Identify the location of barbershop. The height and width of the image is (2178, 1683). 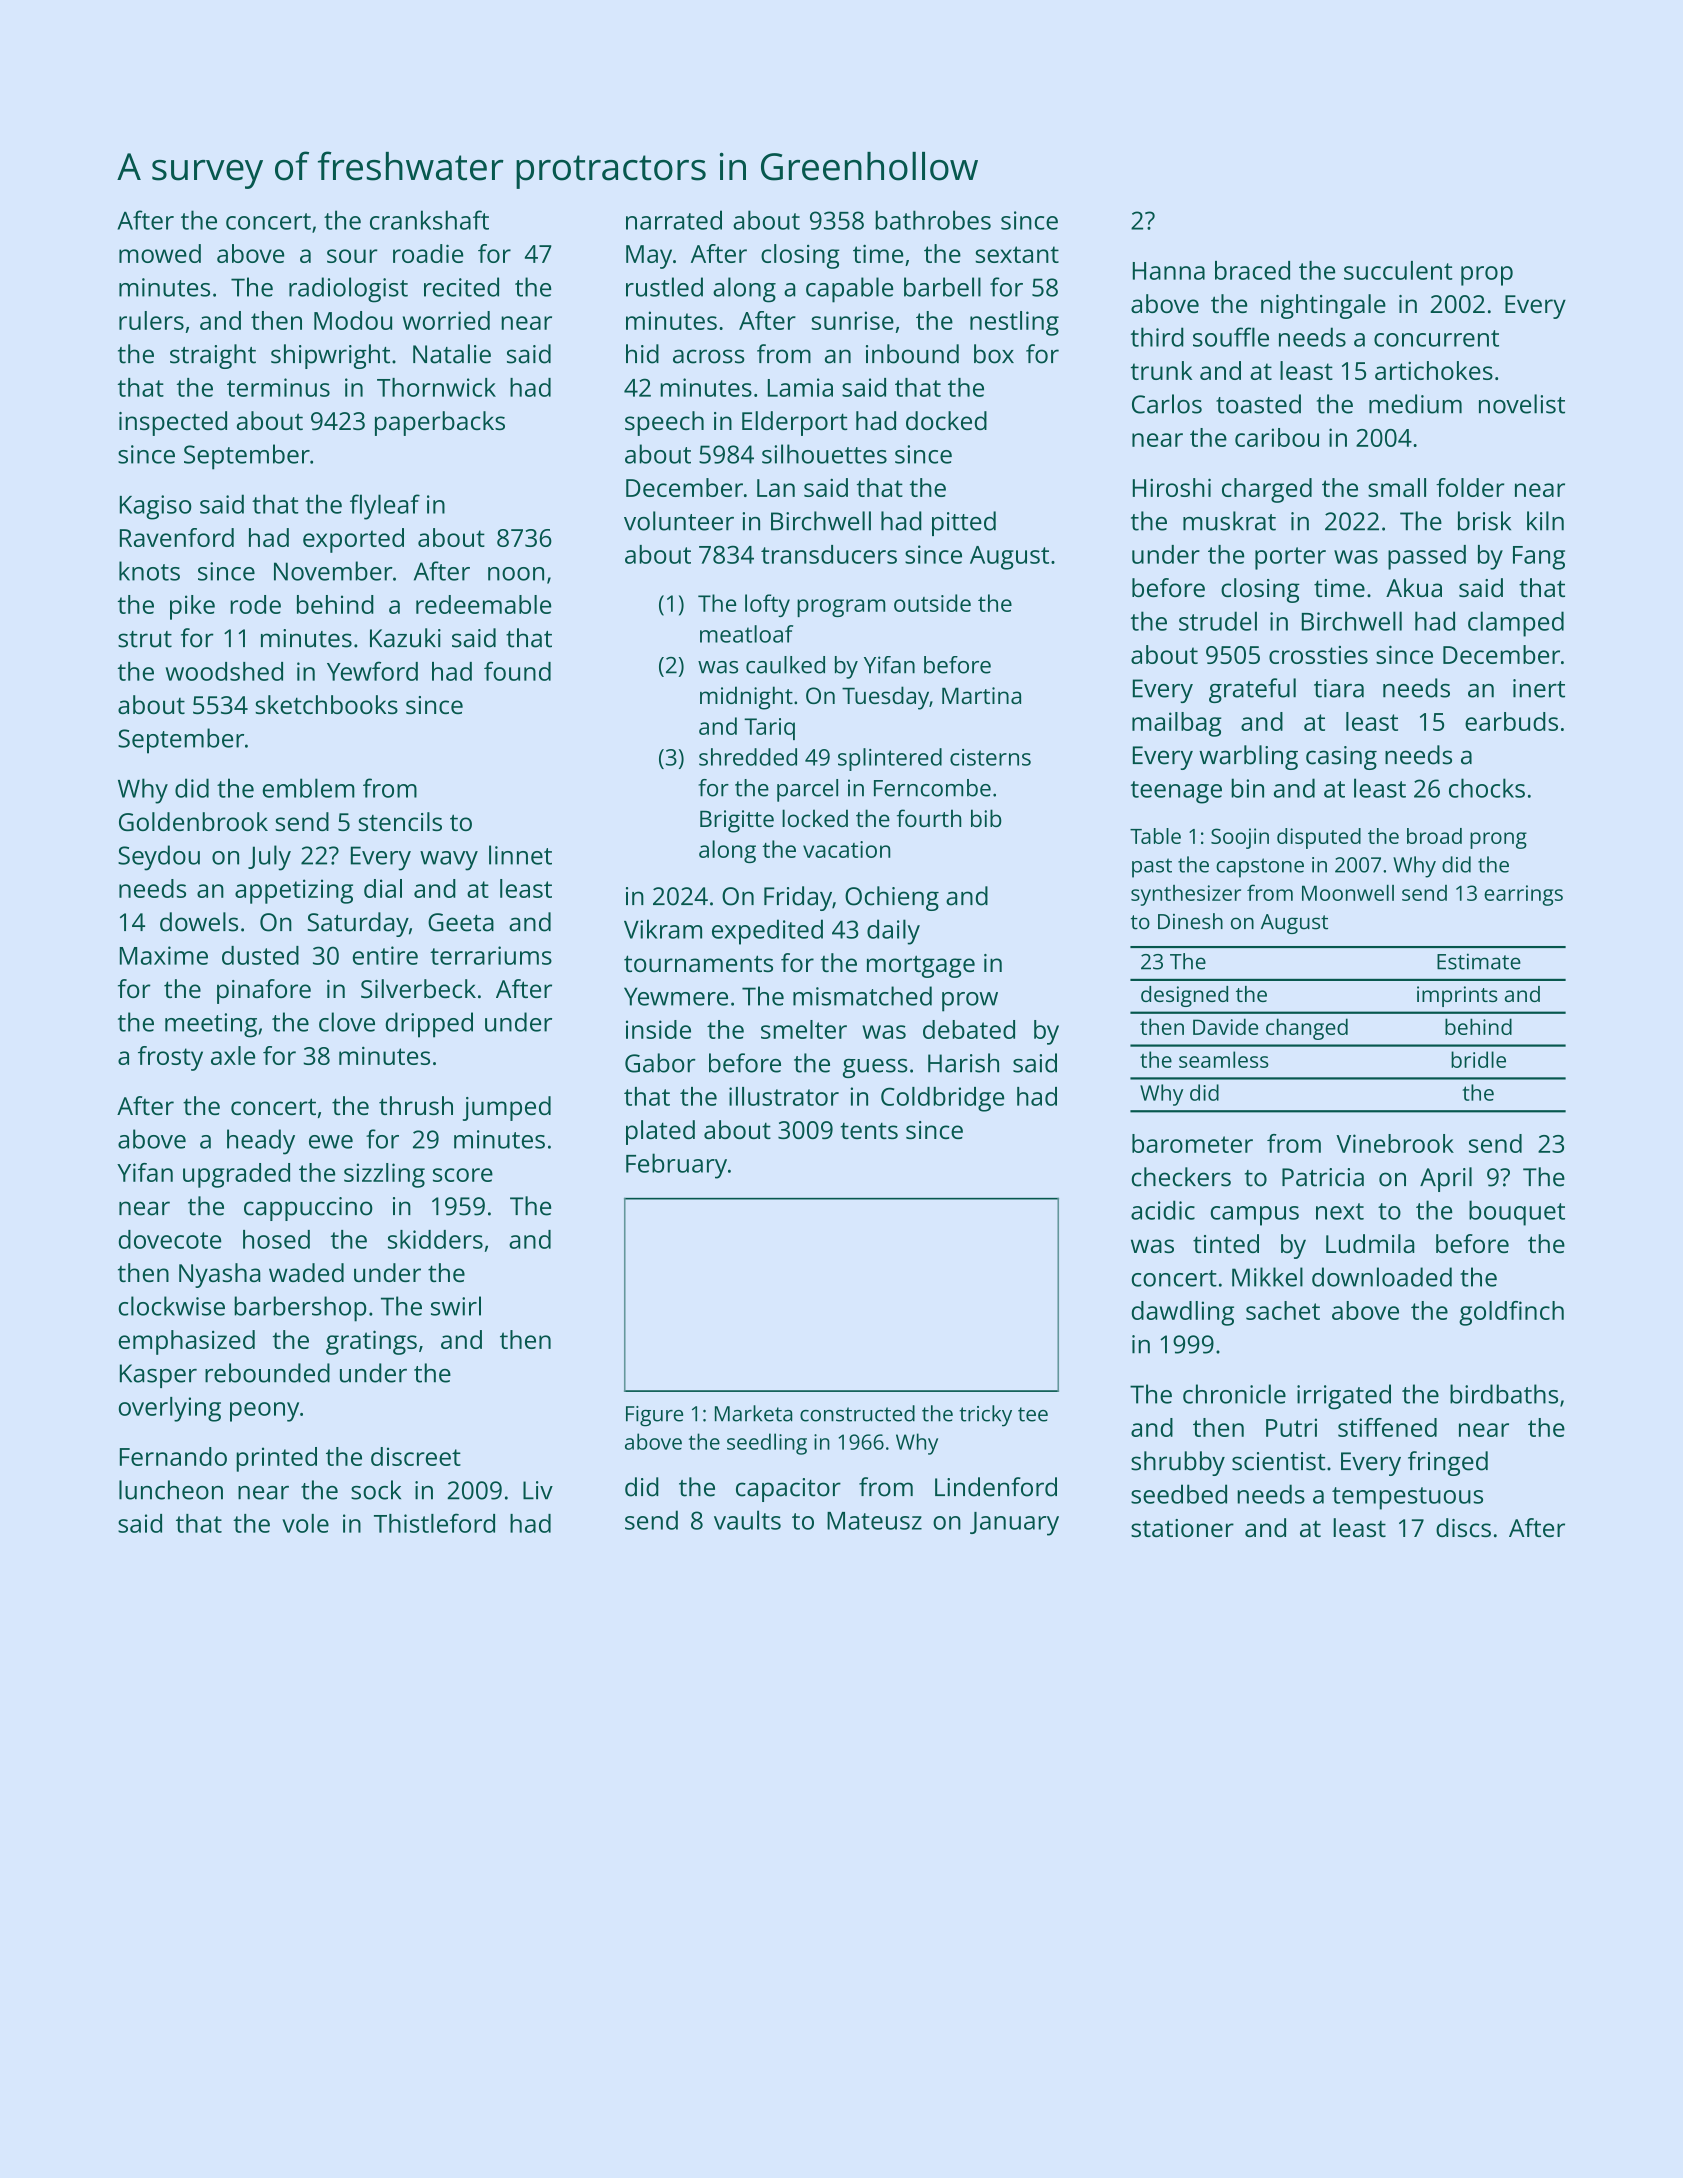
(300, 1309).
